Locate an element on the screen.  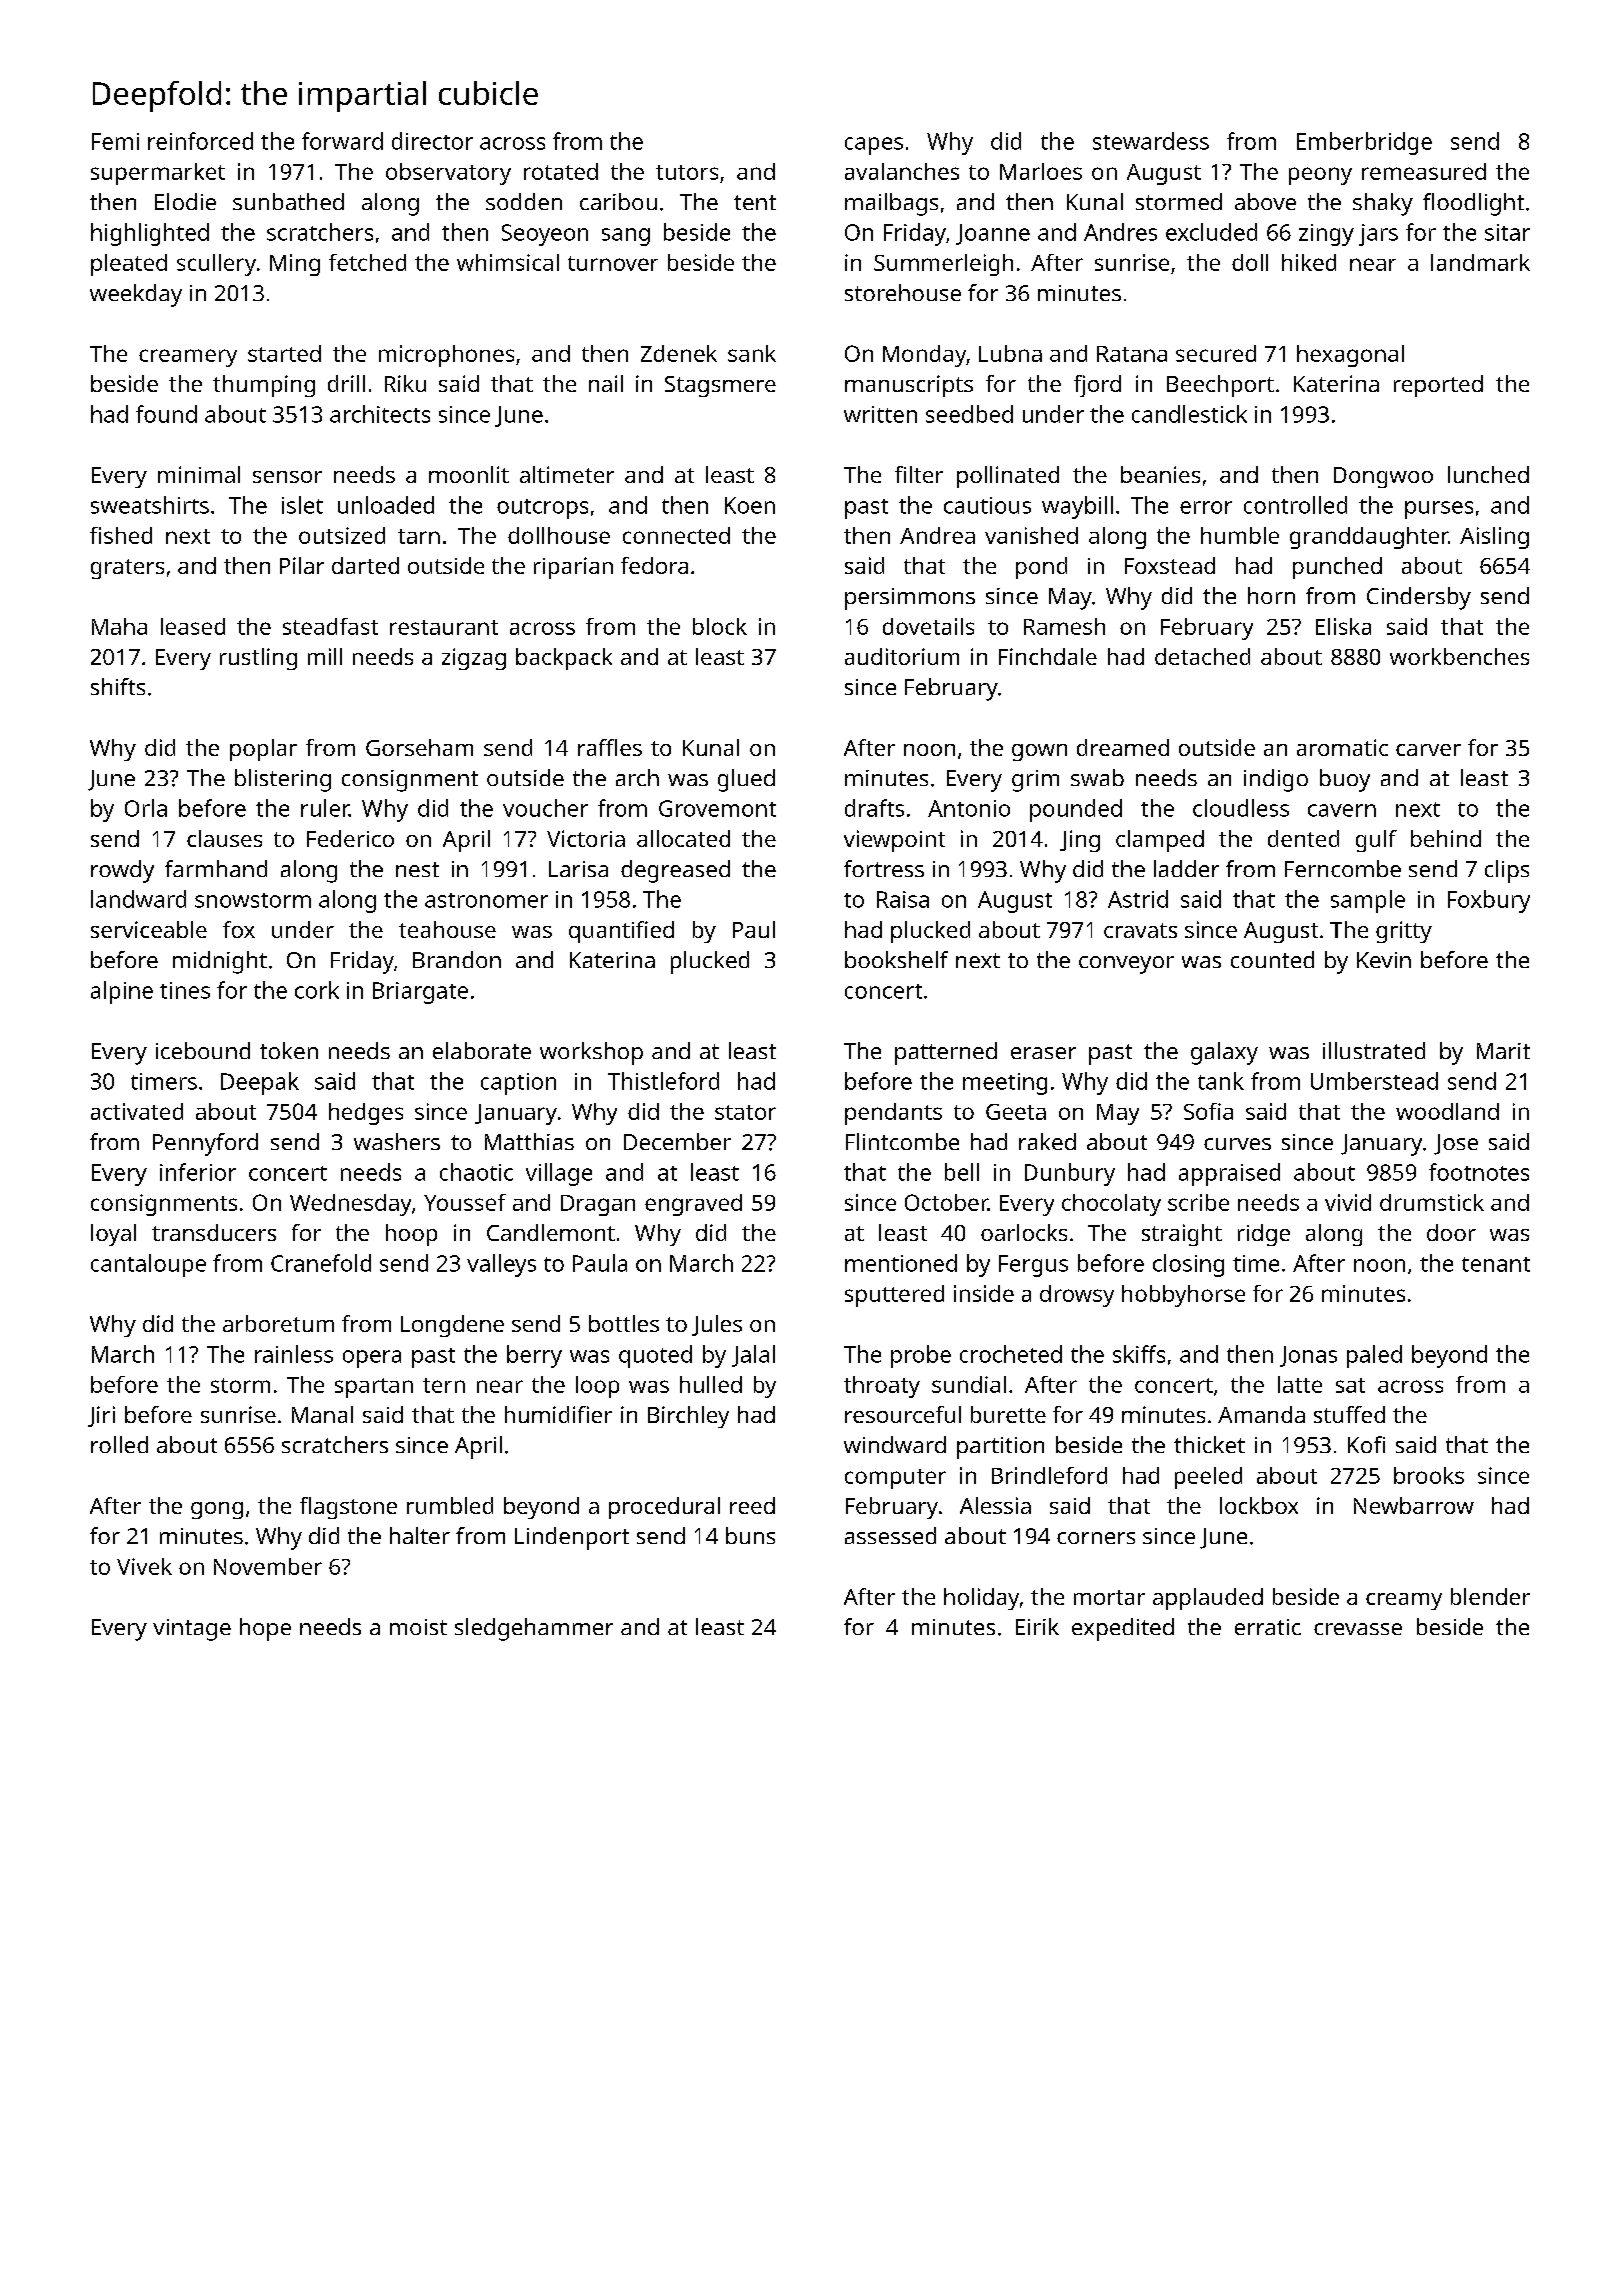
buns is located at coordinates (750, 1535).
